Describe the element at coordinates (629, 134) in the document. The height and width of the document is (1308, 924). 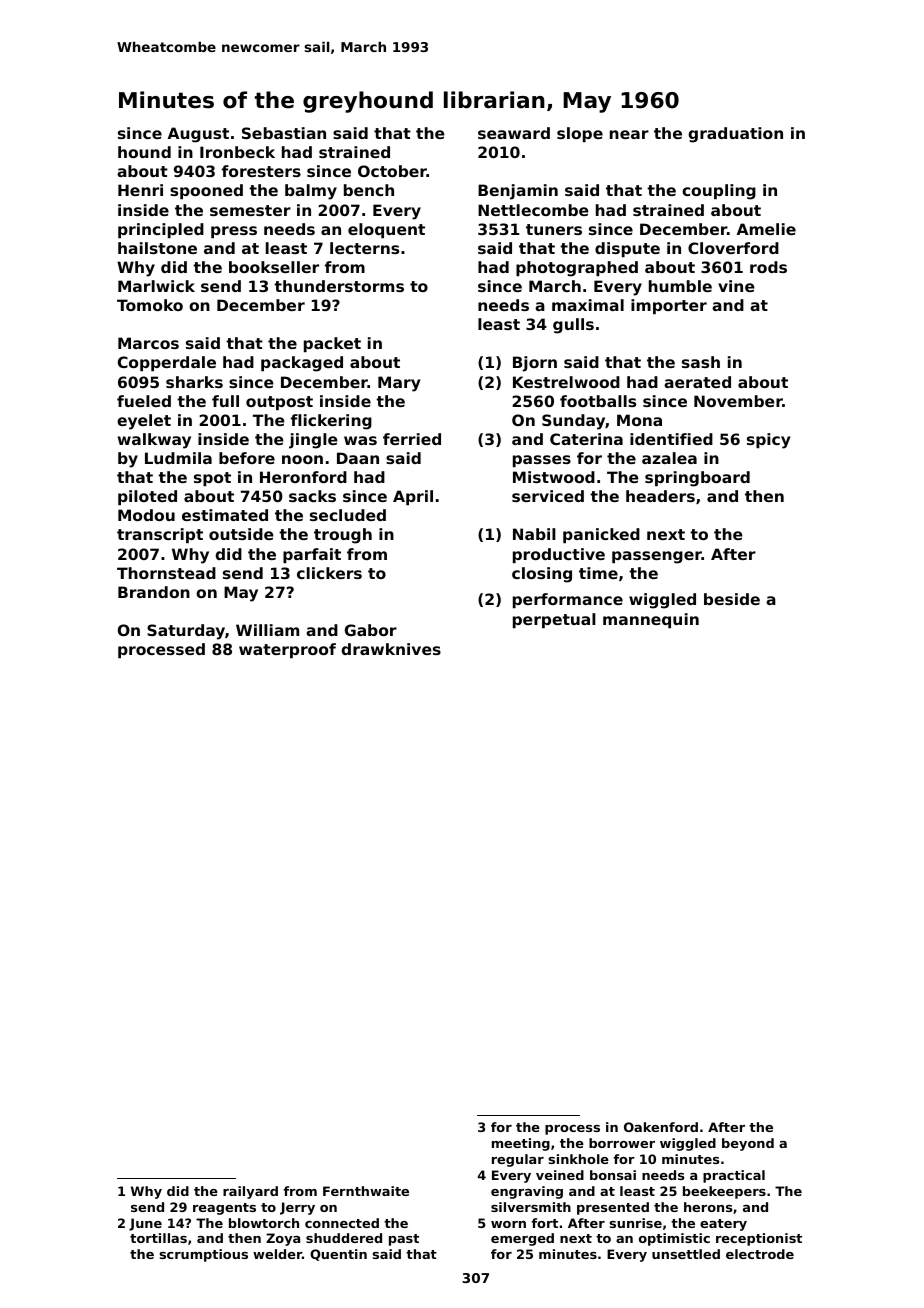
I see `near` at that location.
